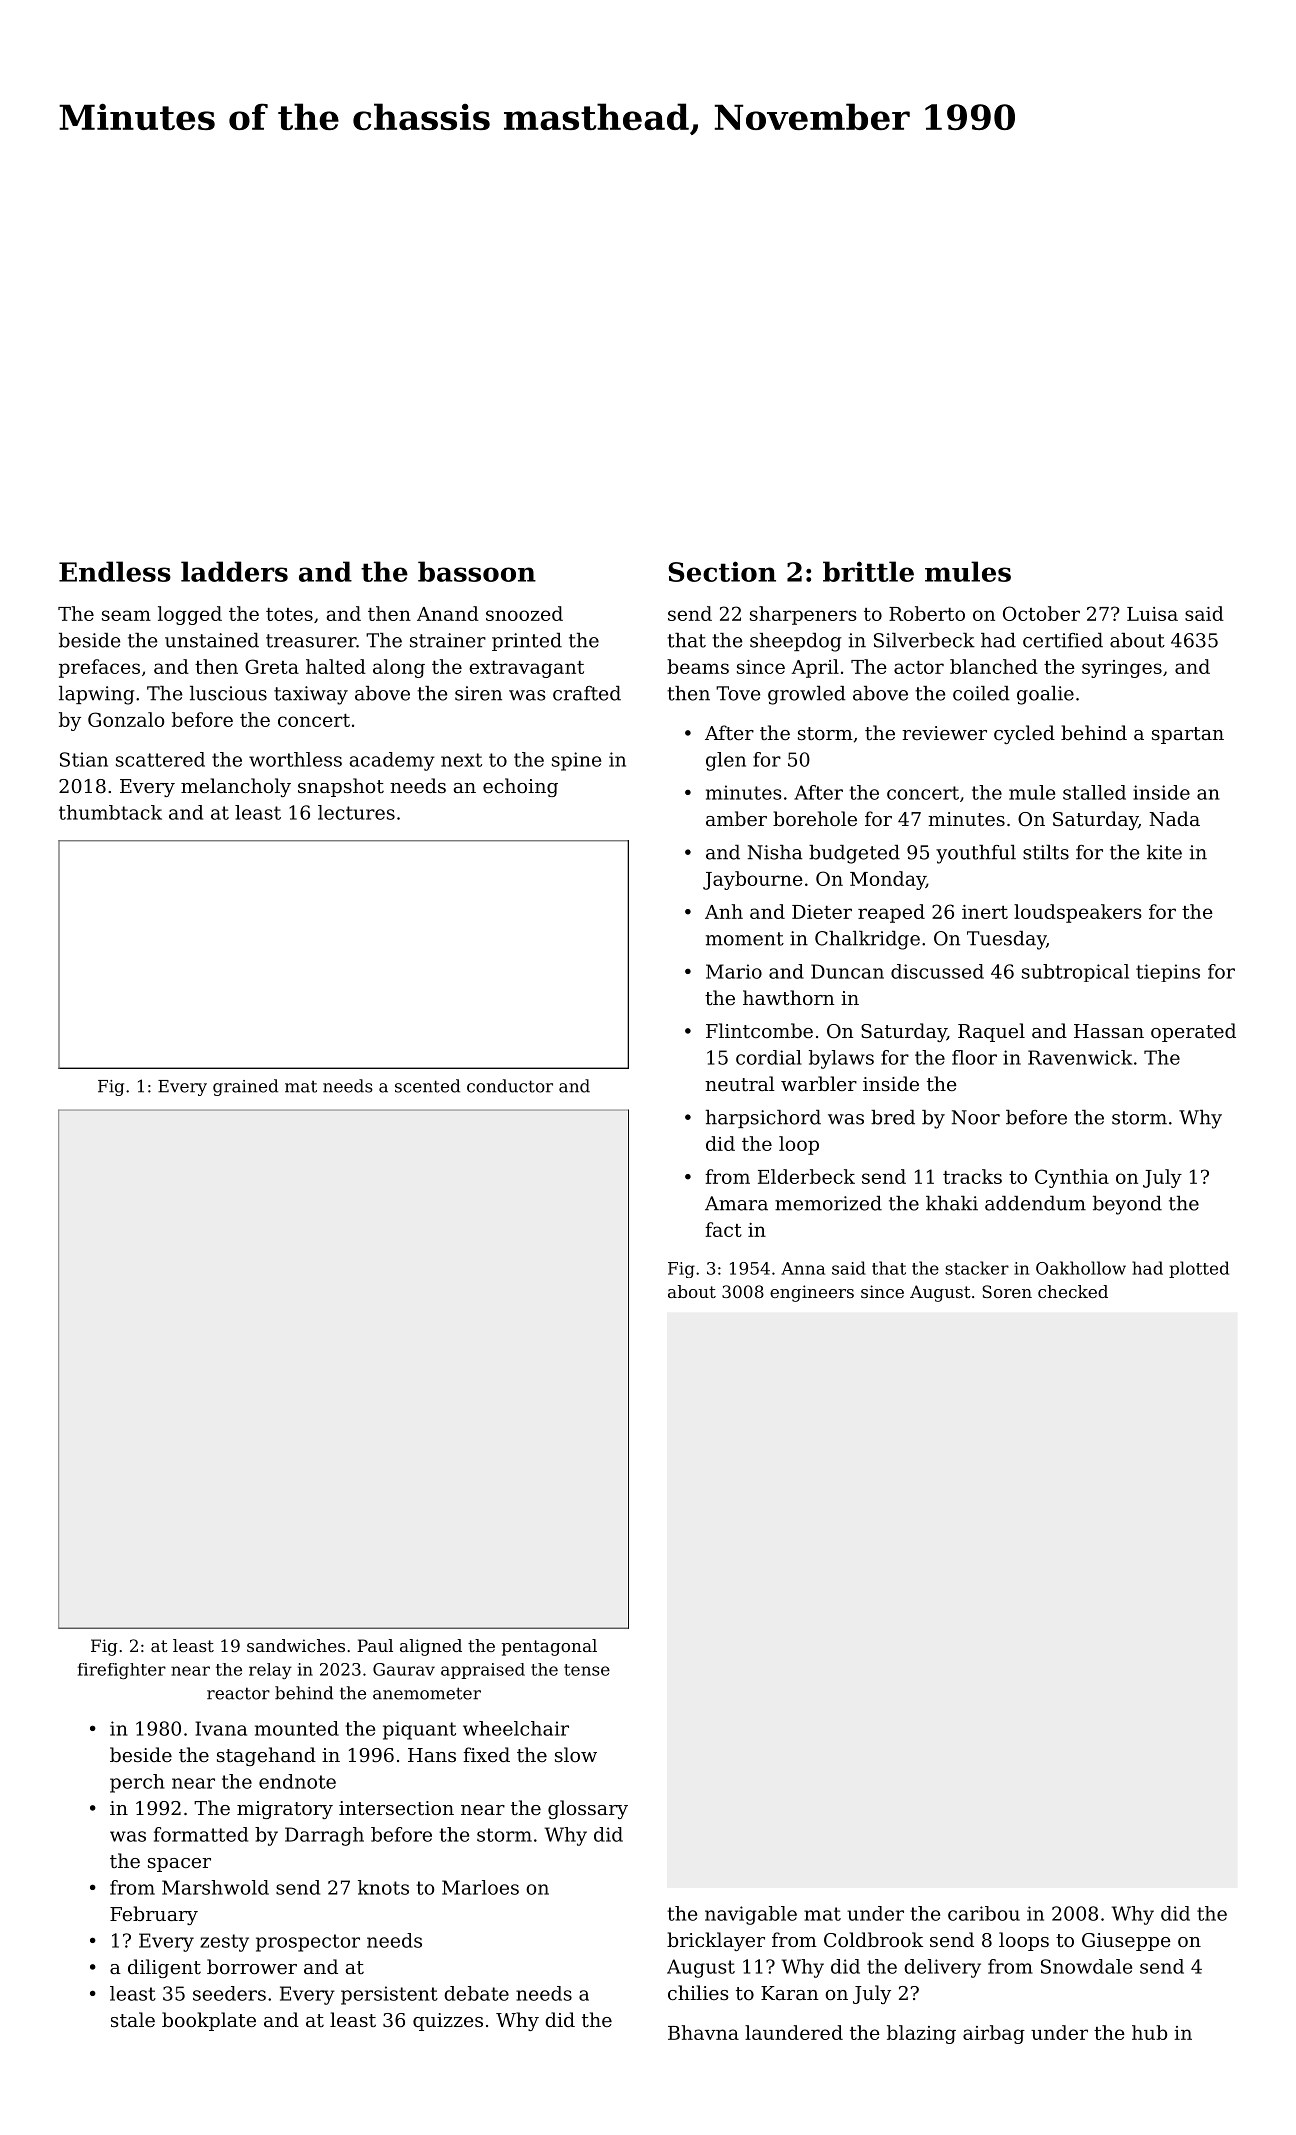  What do you see at coordinates (234, 571) in the screenshot?
I see `ladders` at bounding box center [234, 571].
